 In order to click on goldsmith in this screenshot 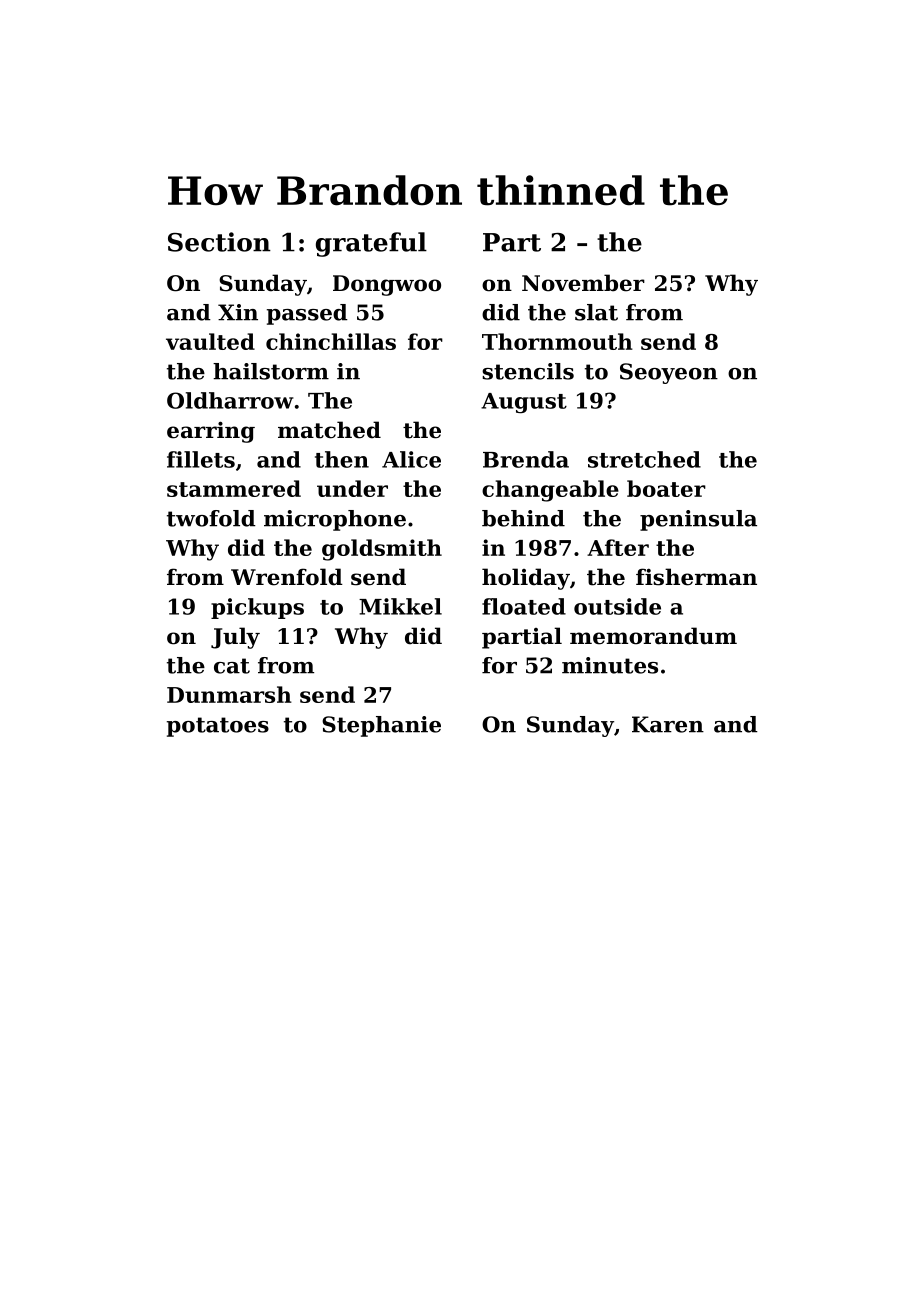, I will do `click(382, 550)`.
